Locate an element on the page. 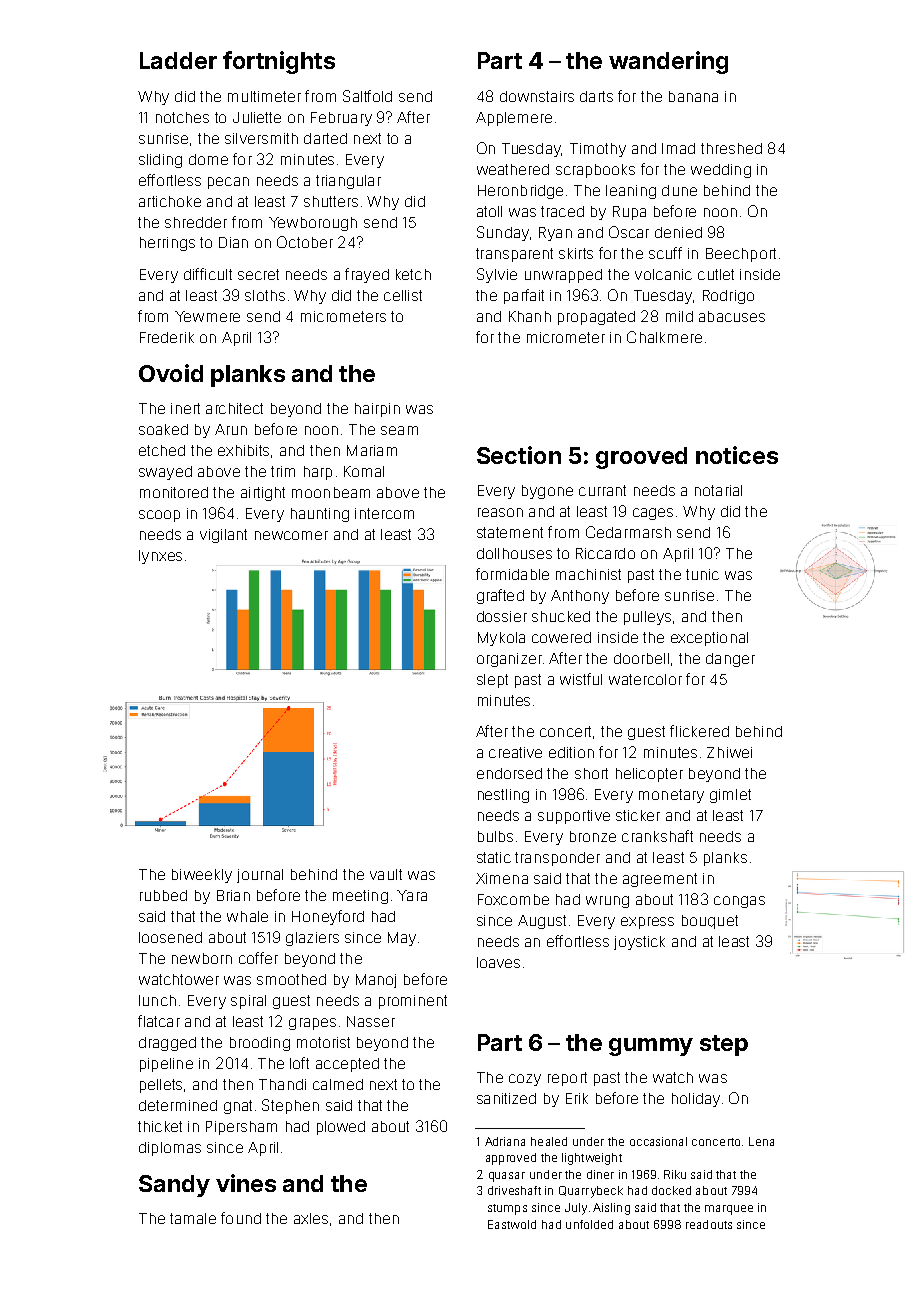 The image size is (924, 1314). accepted is located at coordinates (347, 1065).
